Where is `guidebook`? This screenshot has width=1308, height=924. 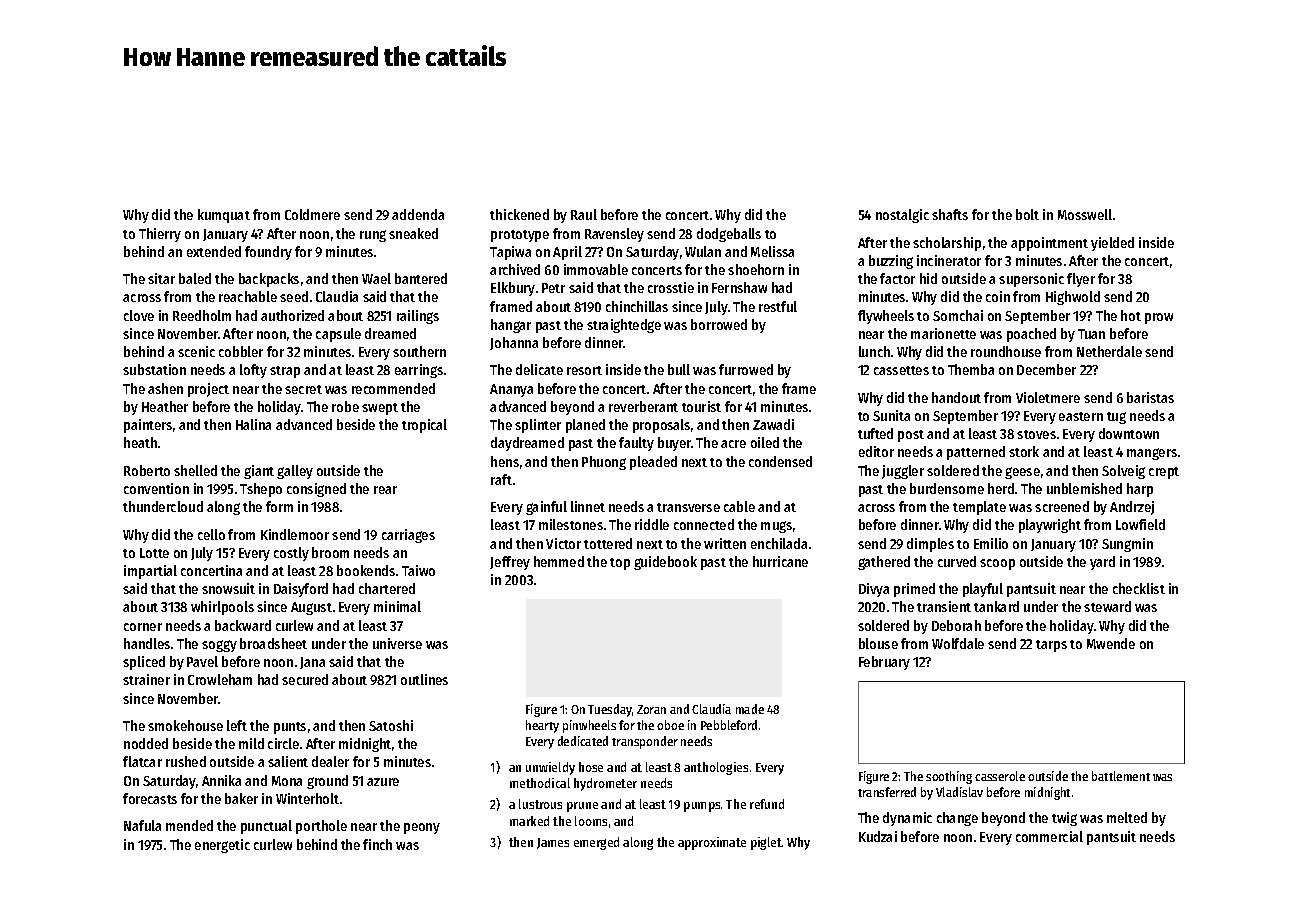 guidebook is located at coordinates (665, 563).
